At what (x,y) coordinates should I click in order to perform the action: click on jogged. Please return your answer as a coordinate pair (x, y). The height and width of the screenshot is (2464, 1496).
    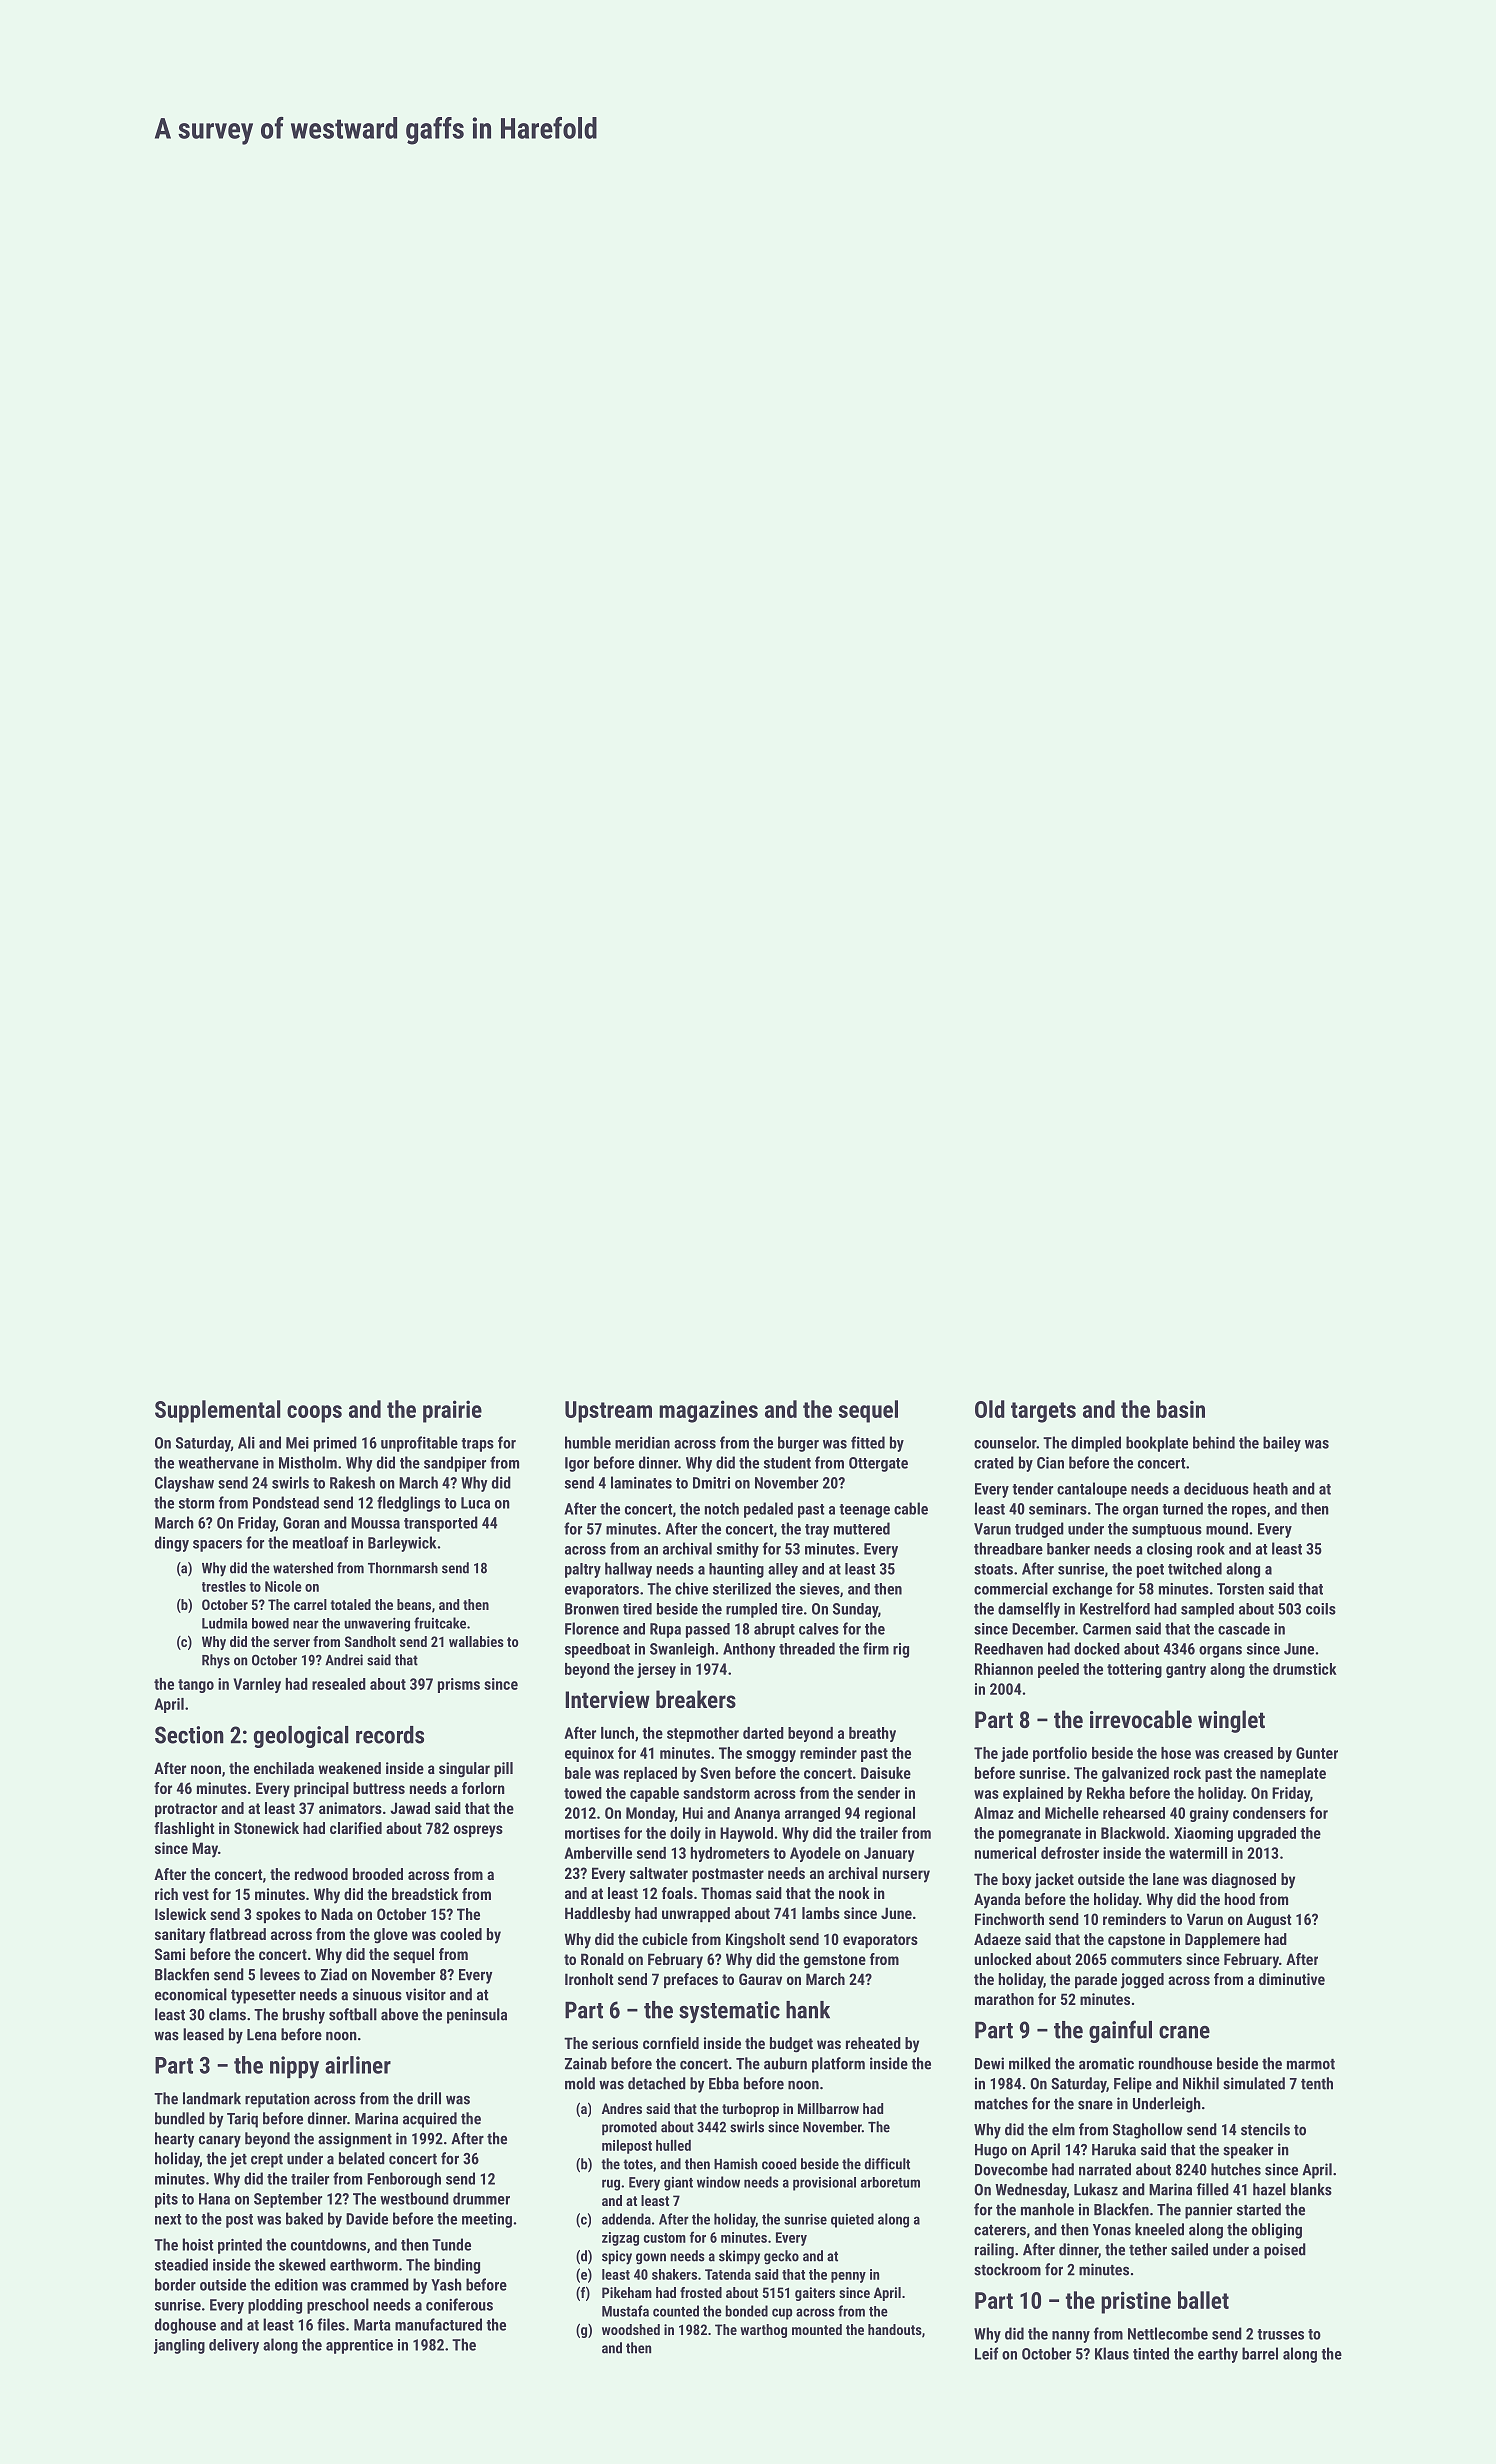
    Looking at the image, I should click on (1142, 1981).
